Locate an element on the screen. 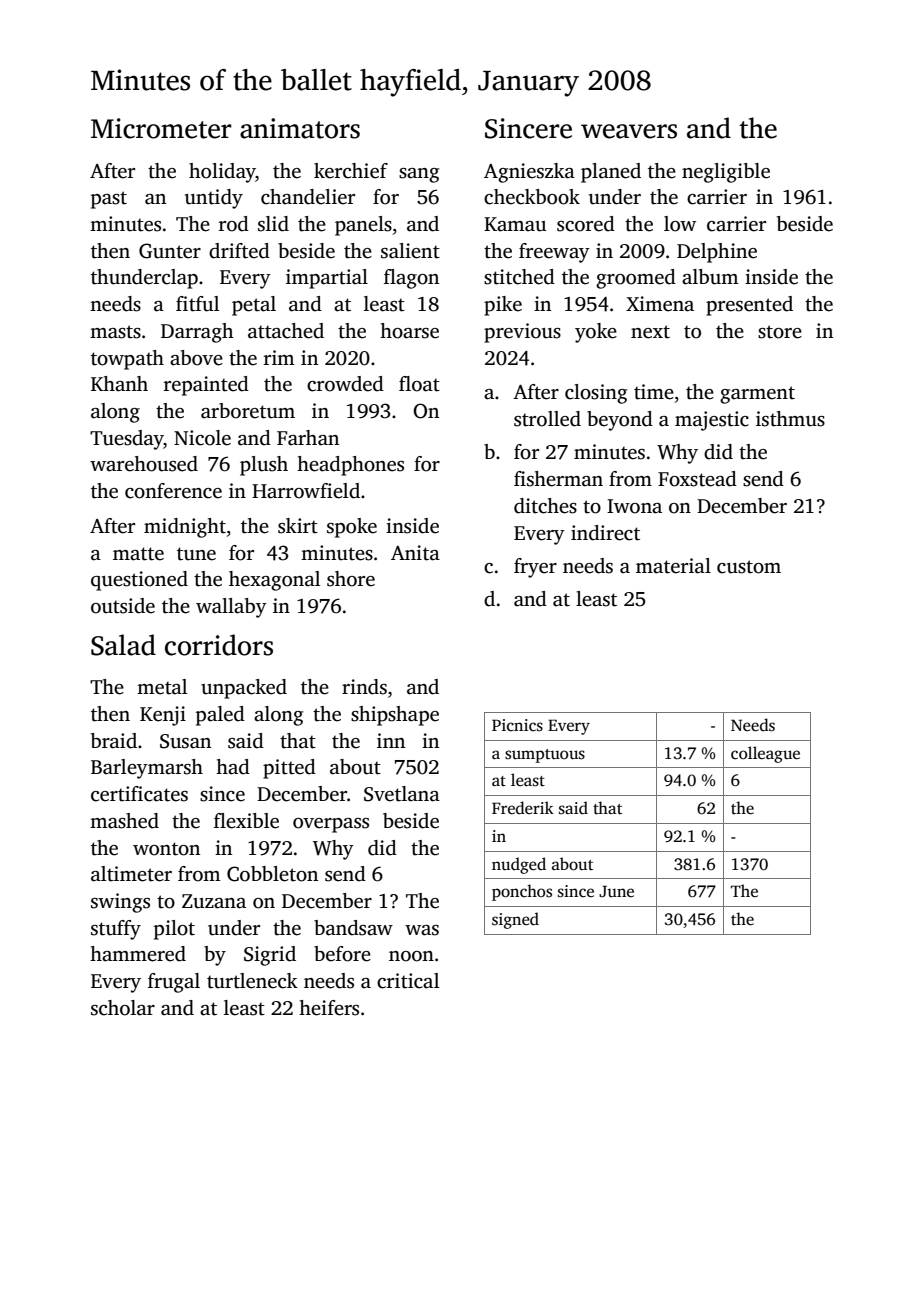 The width and height of the screenshot is (924, 1314). Agnieszka is located at coordinates (529, 173).
